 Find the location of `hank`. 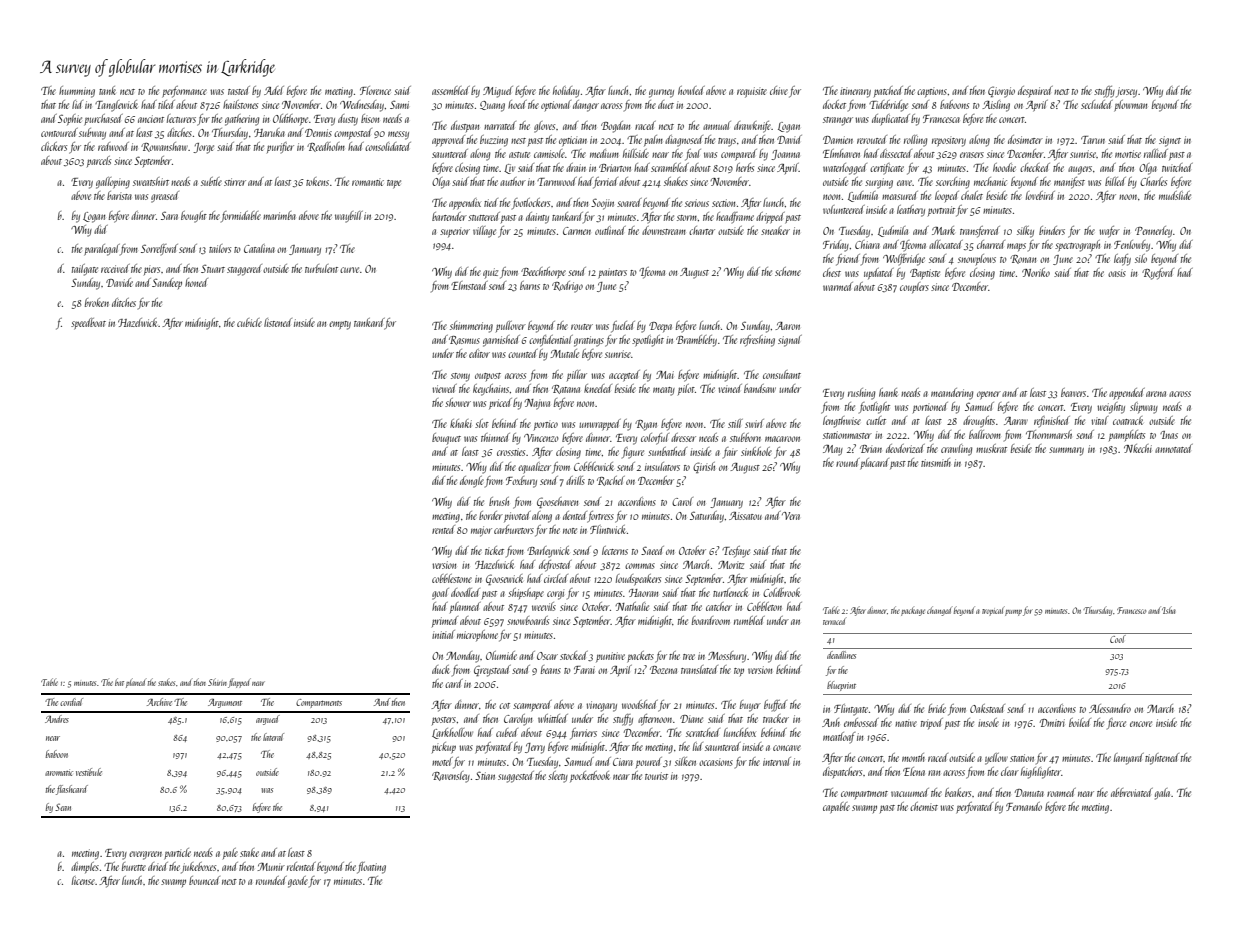

hank is located at coordinates (888, 392).
